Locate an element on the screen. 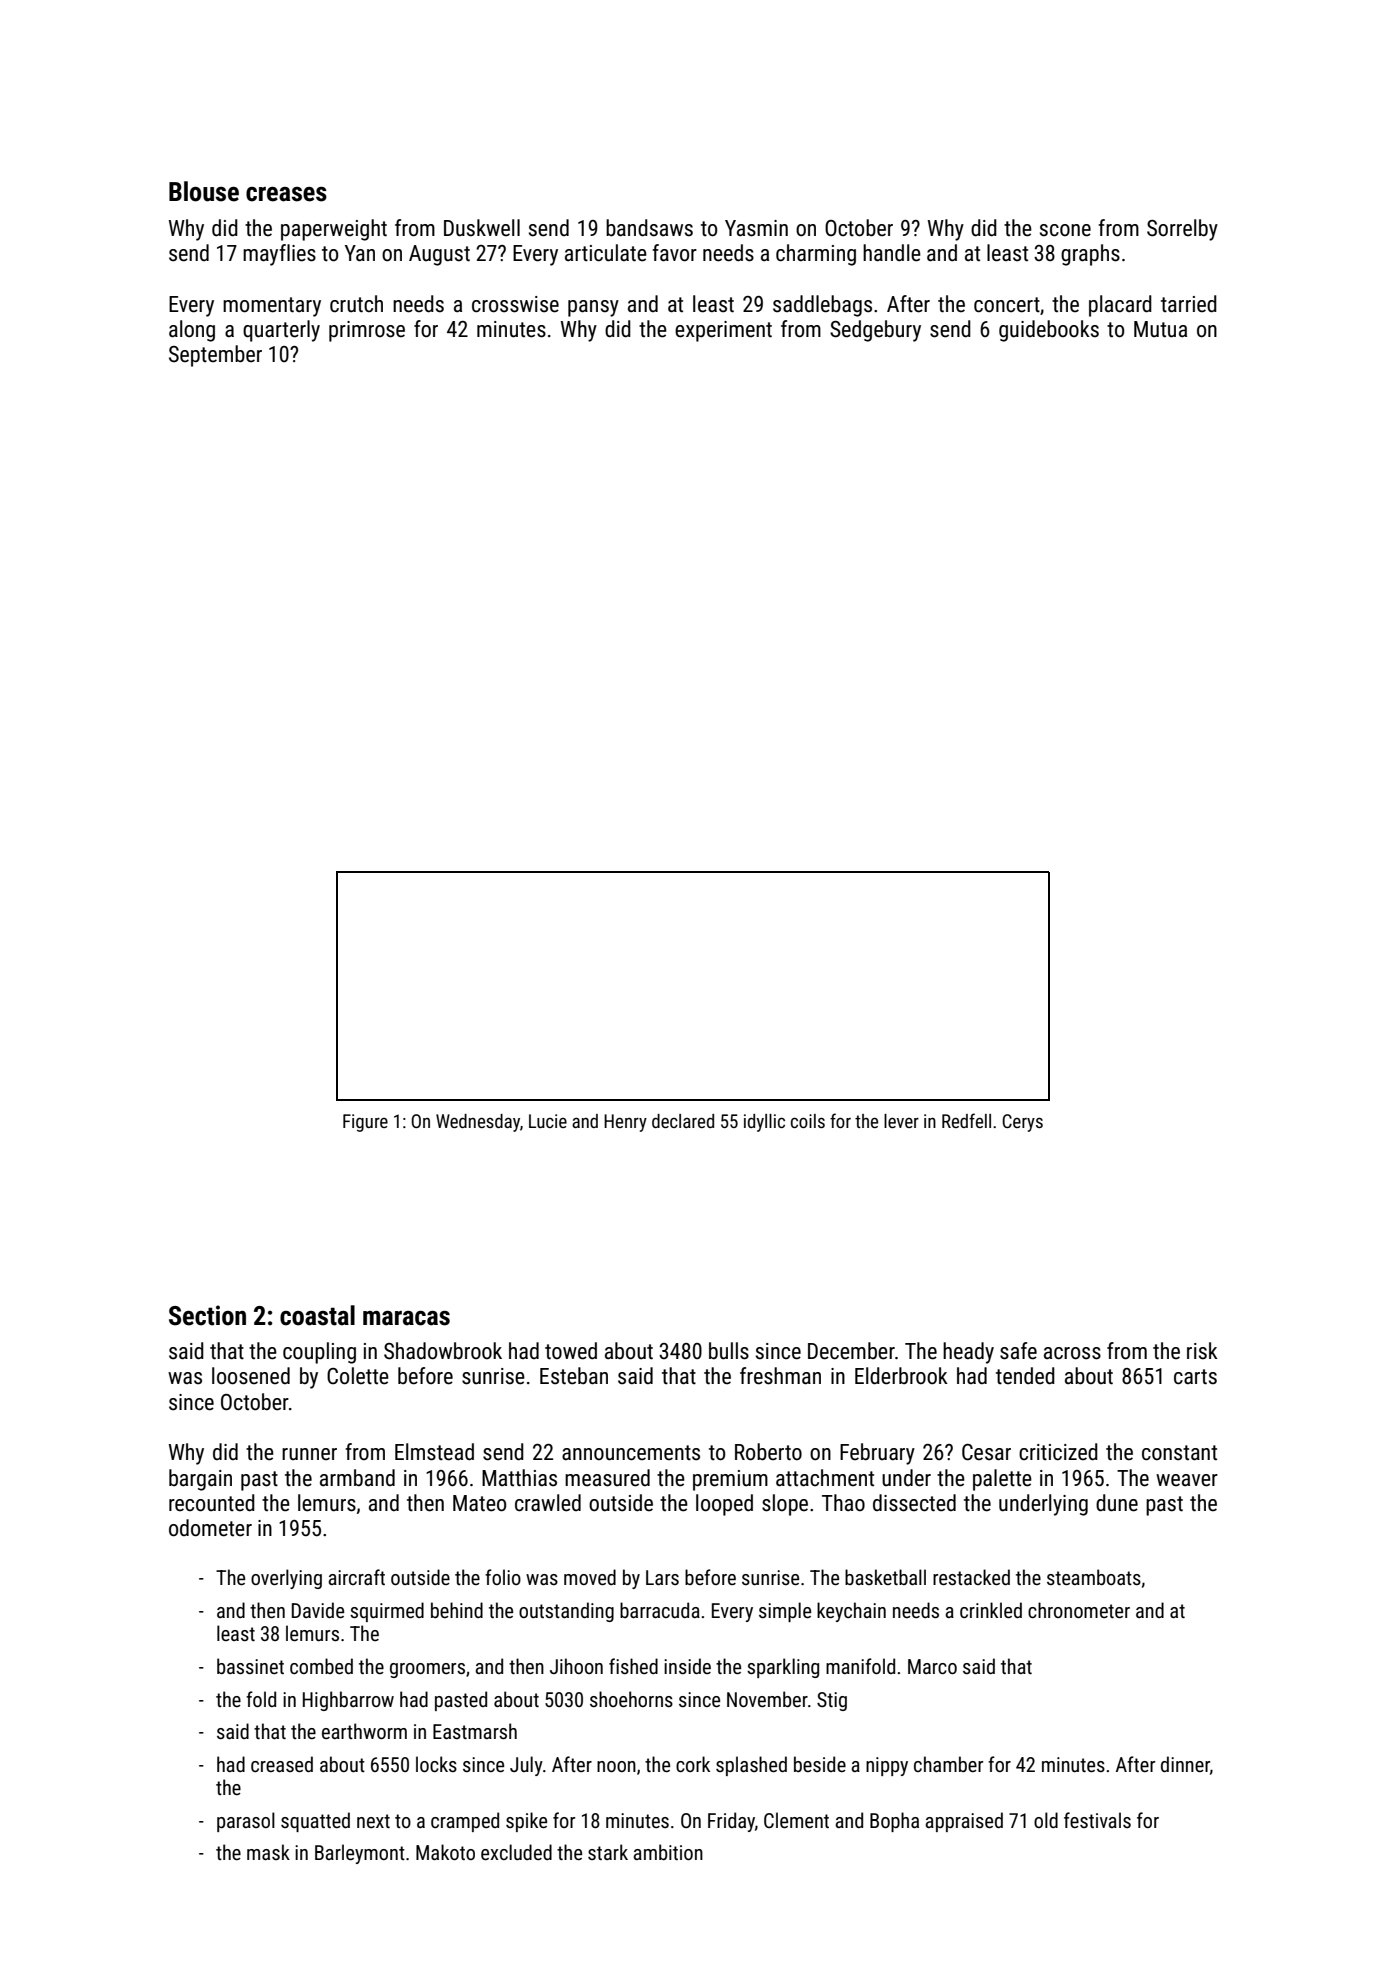 The width and height of the screenshot is (1386, 1969). pansy is located at coordinates (593, 308).
